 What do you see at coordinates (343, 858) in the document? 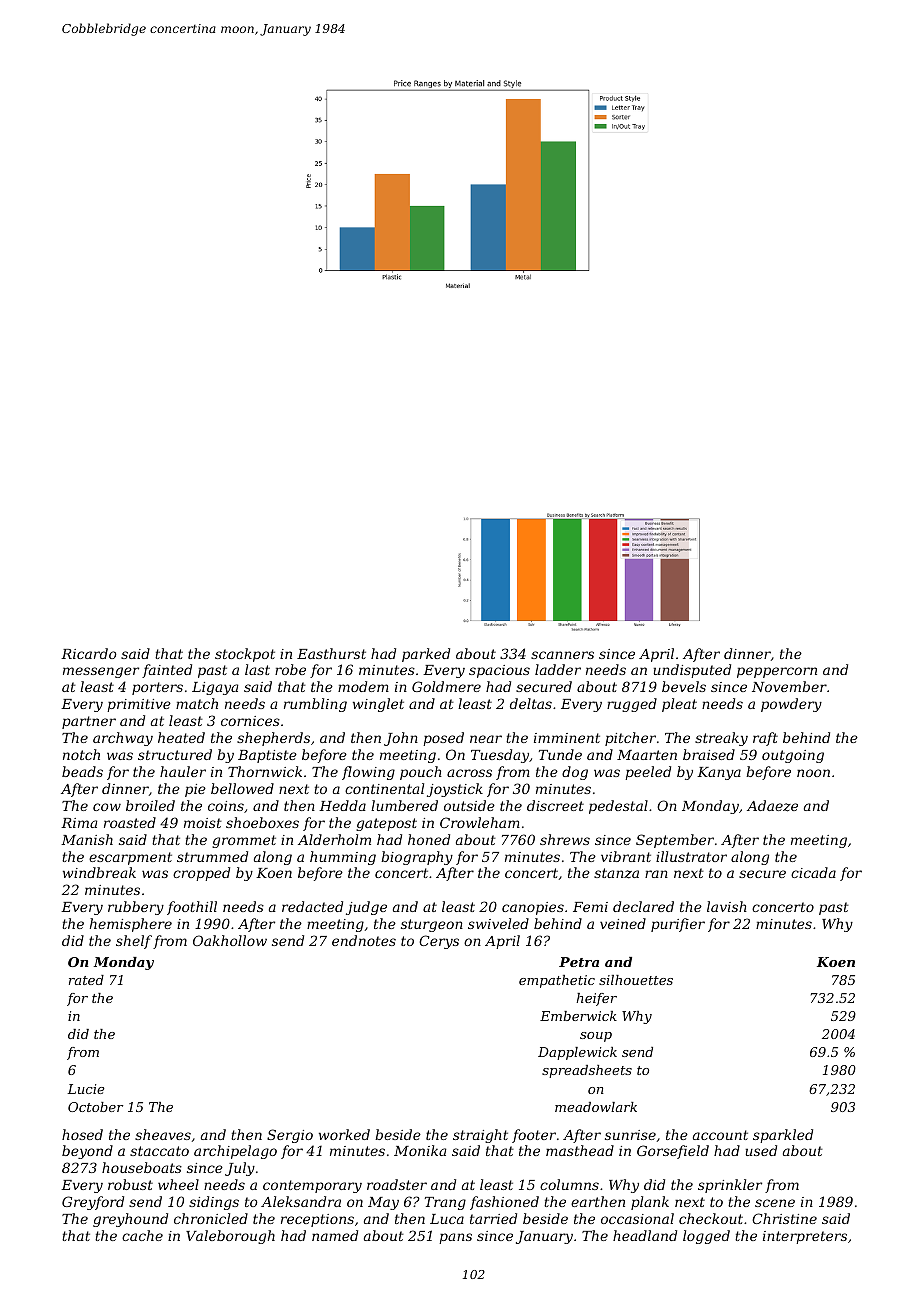
I see `humming` at bounding box center [343, 858].
